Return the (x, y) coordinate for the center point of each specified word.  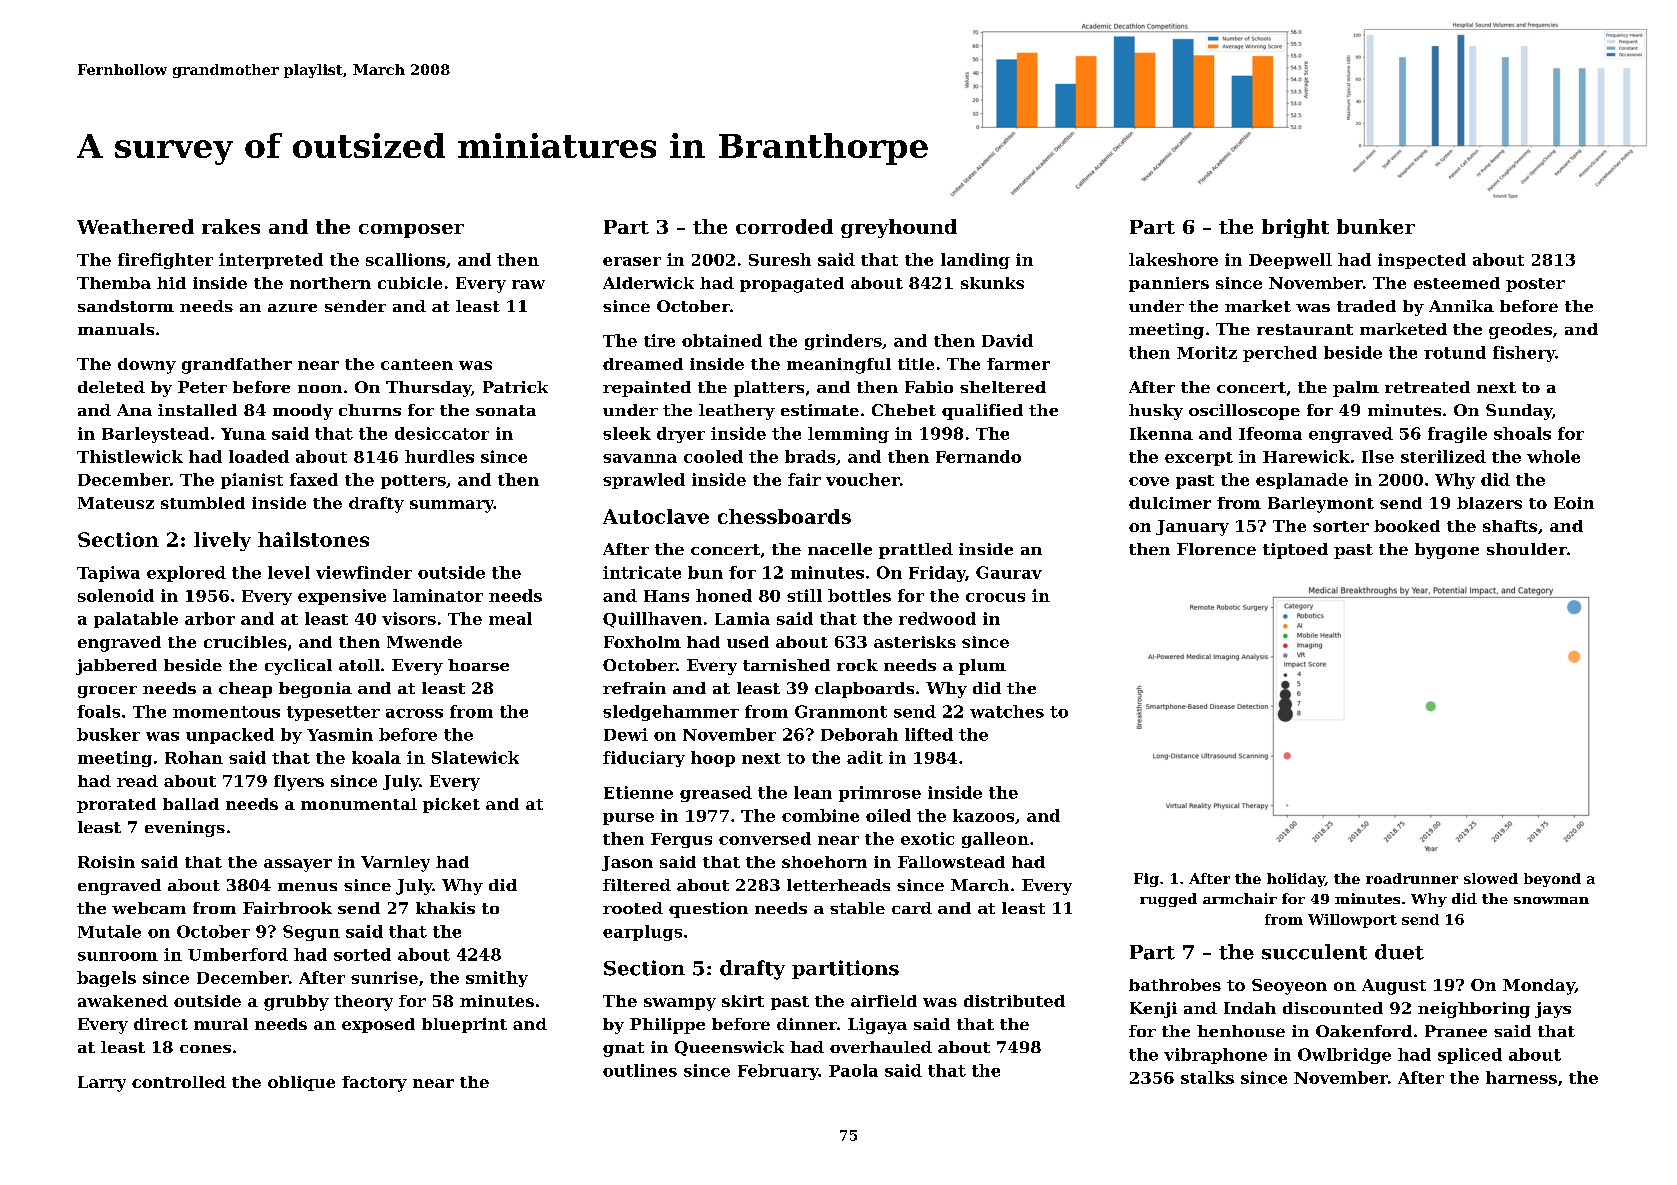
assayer (298, 865)
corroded (784, 226)
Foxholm (642, 642)
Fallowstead (951, 862)
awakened (123, 1001)
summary (452, 506)
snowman (1551, 900)
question (708, 910)
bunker (1376, 226)
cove (1149, 481)
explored (186, 574)
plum (982, 667)
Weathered (135, 226)
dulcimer (1170, 503)
